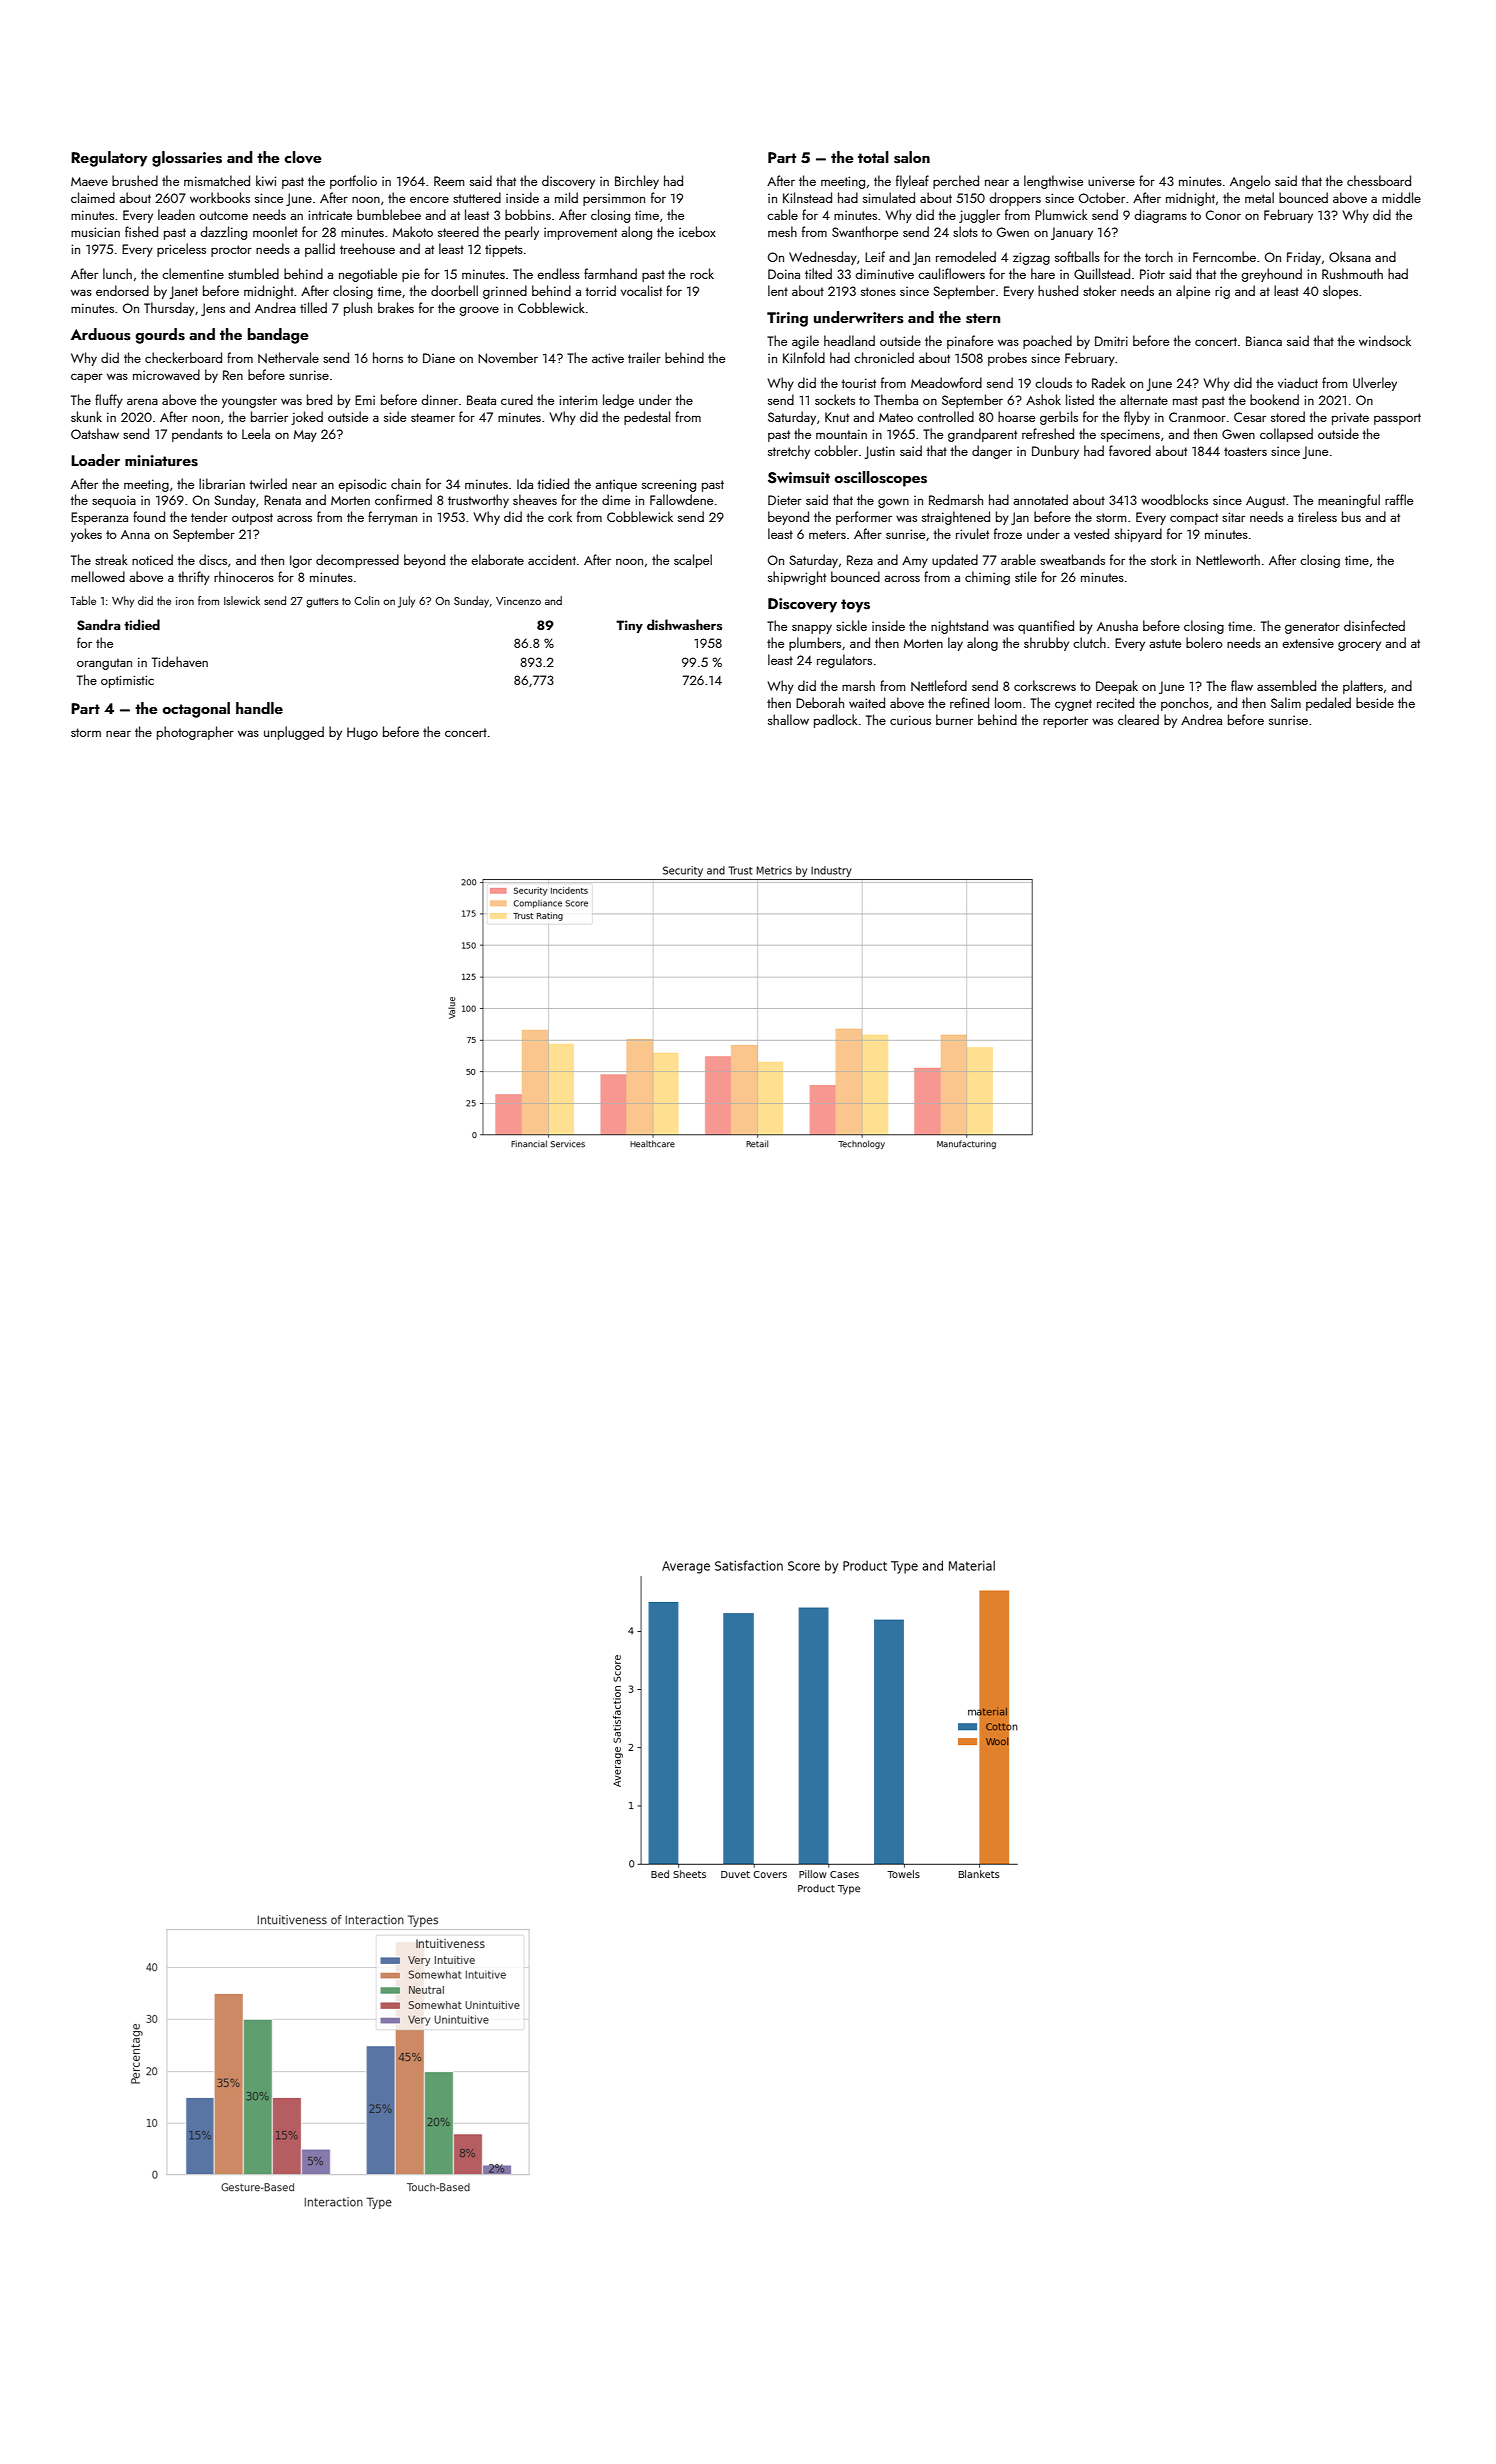 Image resolution: width=1496 pixels, height=2464 pixels. I want to click on platters, so click(1363, 687).
